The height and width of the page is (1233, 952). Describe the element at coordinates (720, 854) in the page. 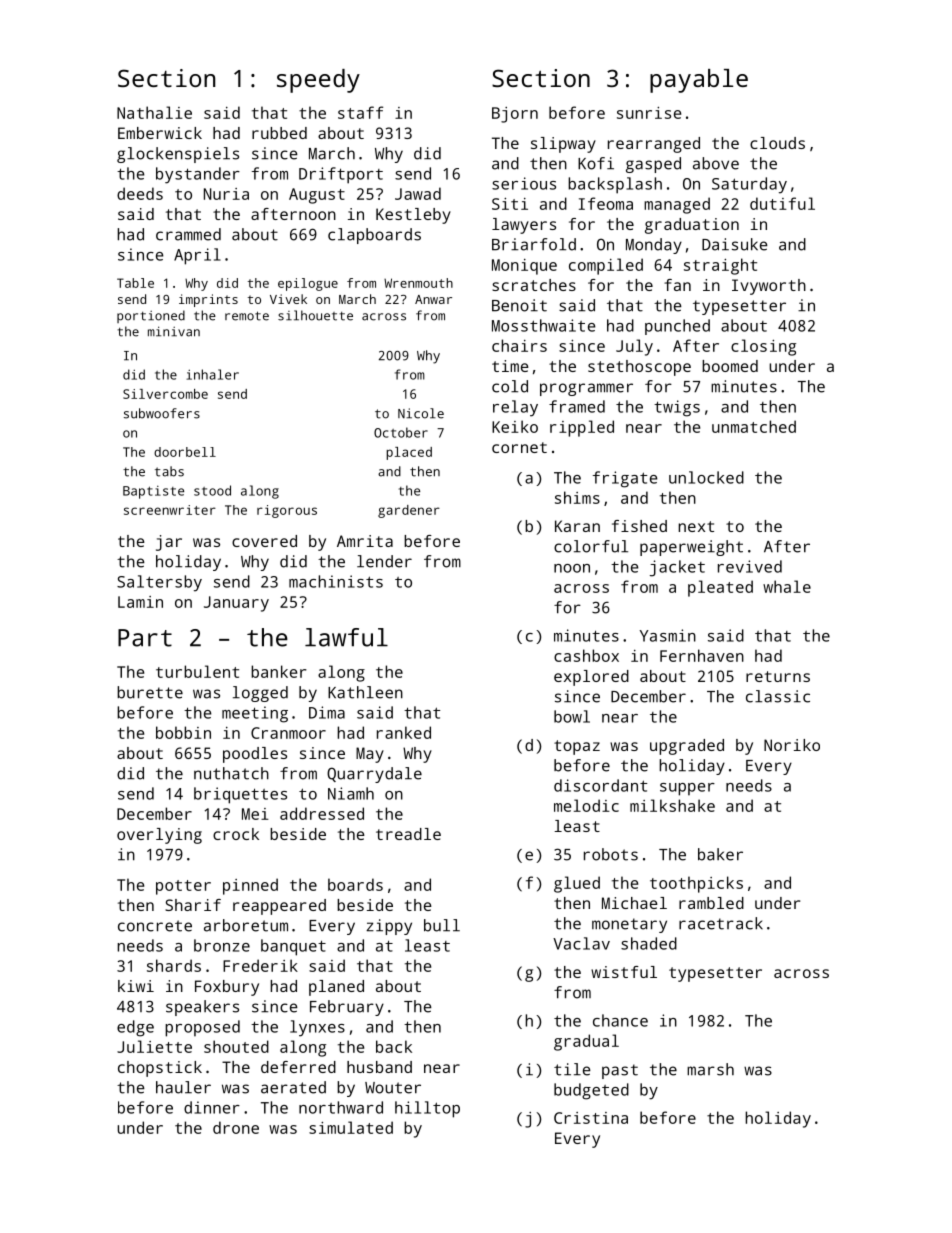

I see `baker` at that location.
